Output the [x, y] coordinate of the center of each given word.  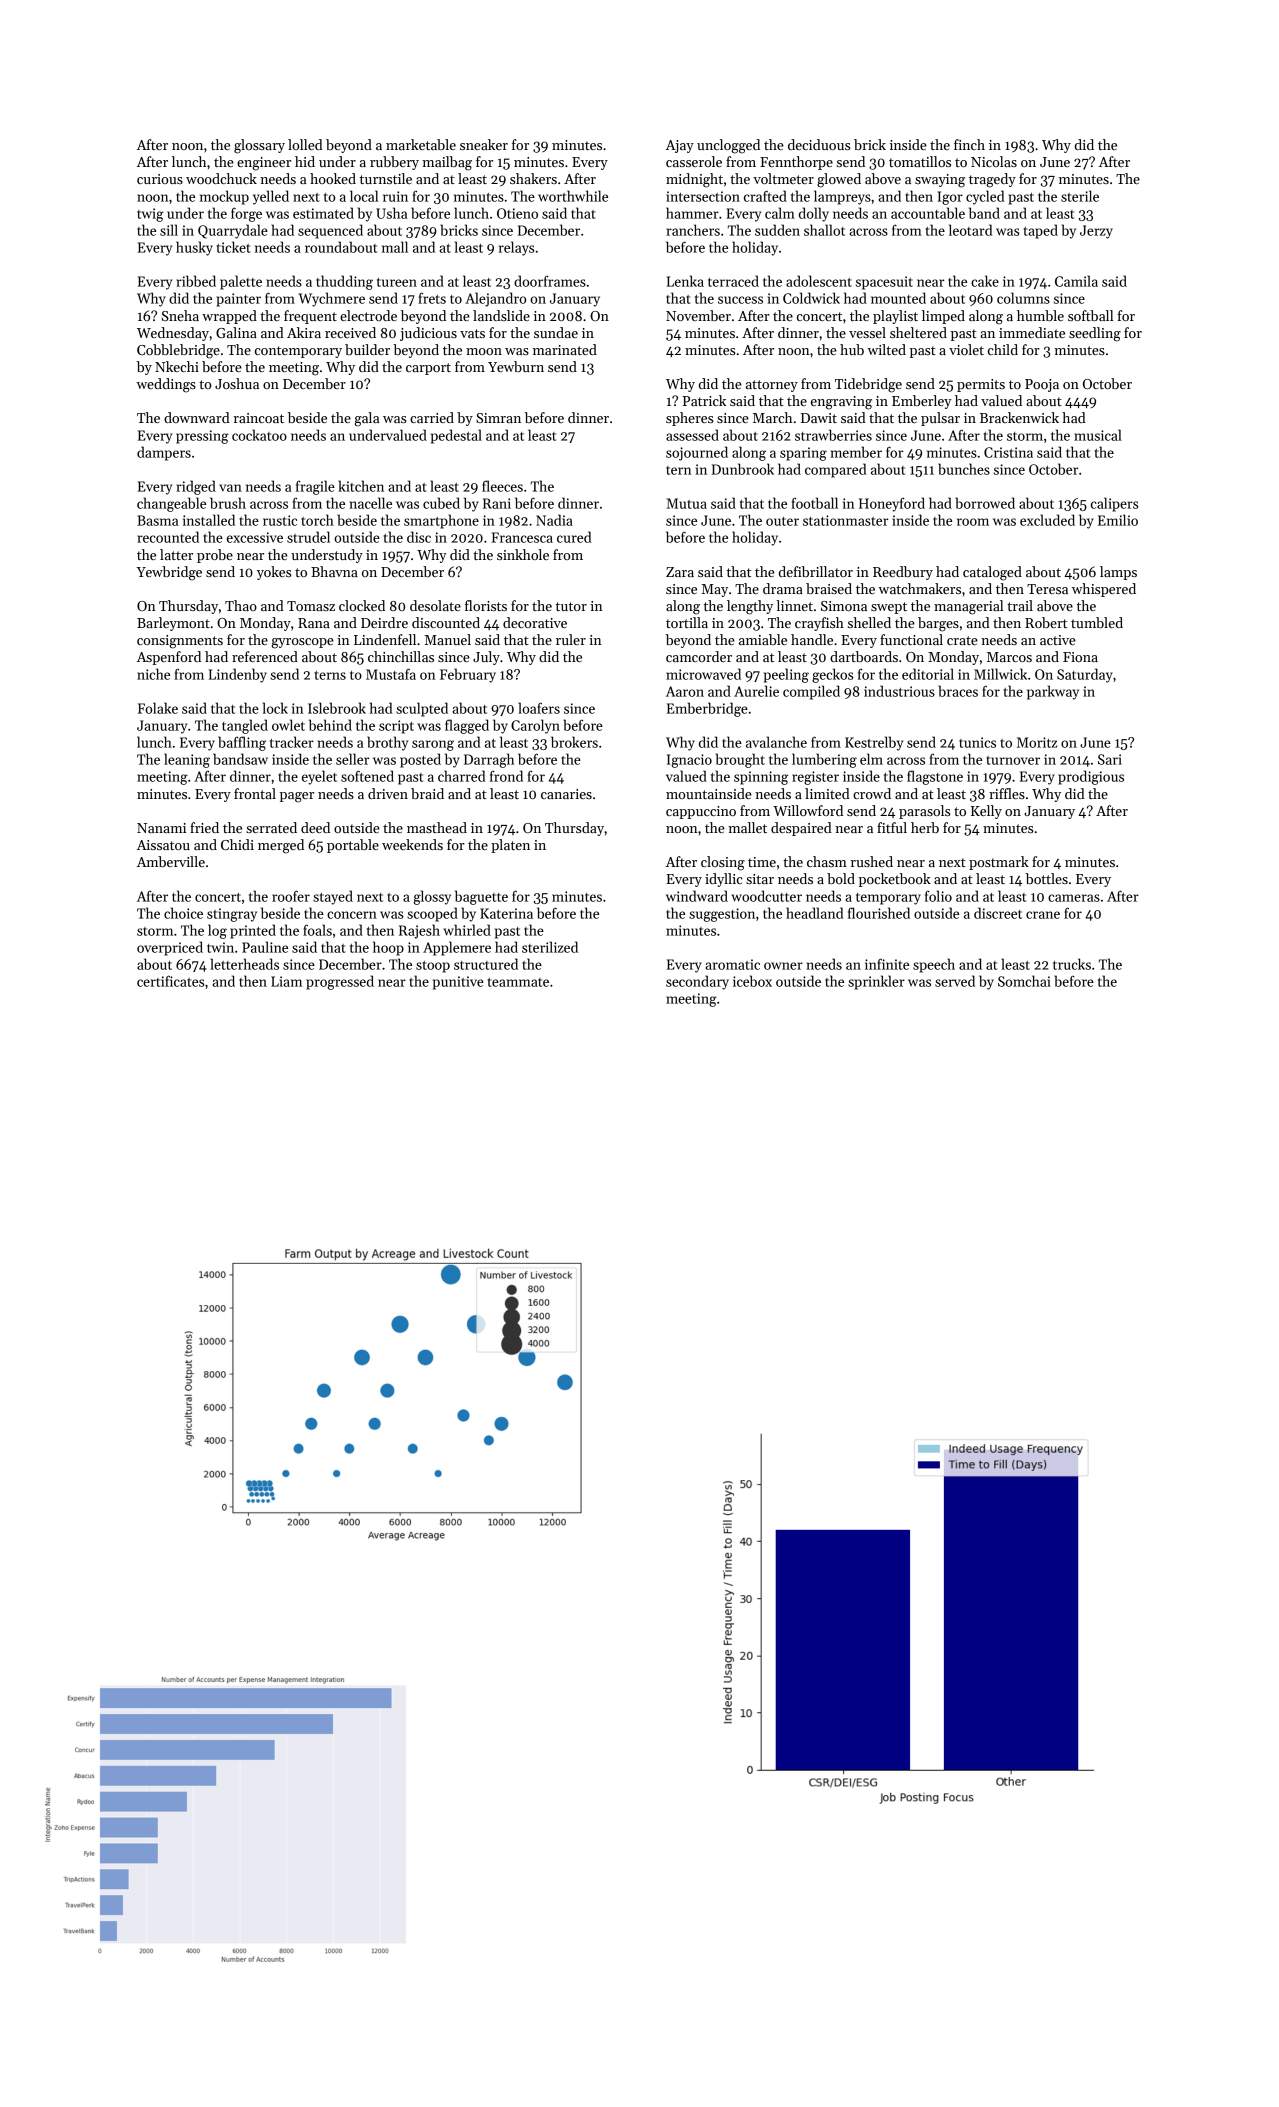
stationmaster [845, 520]
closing [723, 863]
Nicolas [994, 161]
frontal [255, 793]
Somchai [1024, 981]
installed [209, 520]
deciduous [819, 144]
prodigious [1091, 777]
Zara [680, 572]
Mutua [686, 503]
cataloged [992, 573]
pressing [202, 437]
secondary [697, 982]
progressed [340, 982]
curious [160, 179]
